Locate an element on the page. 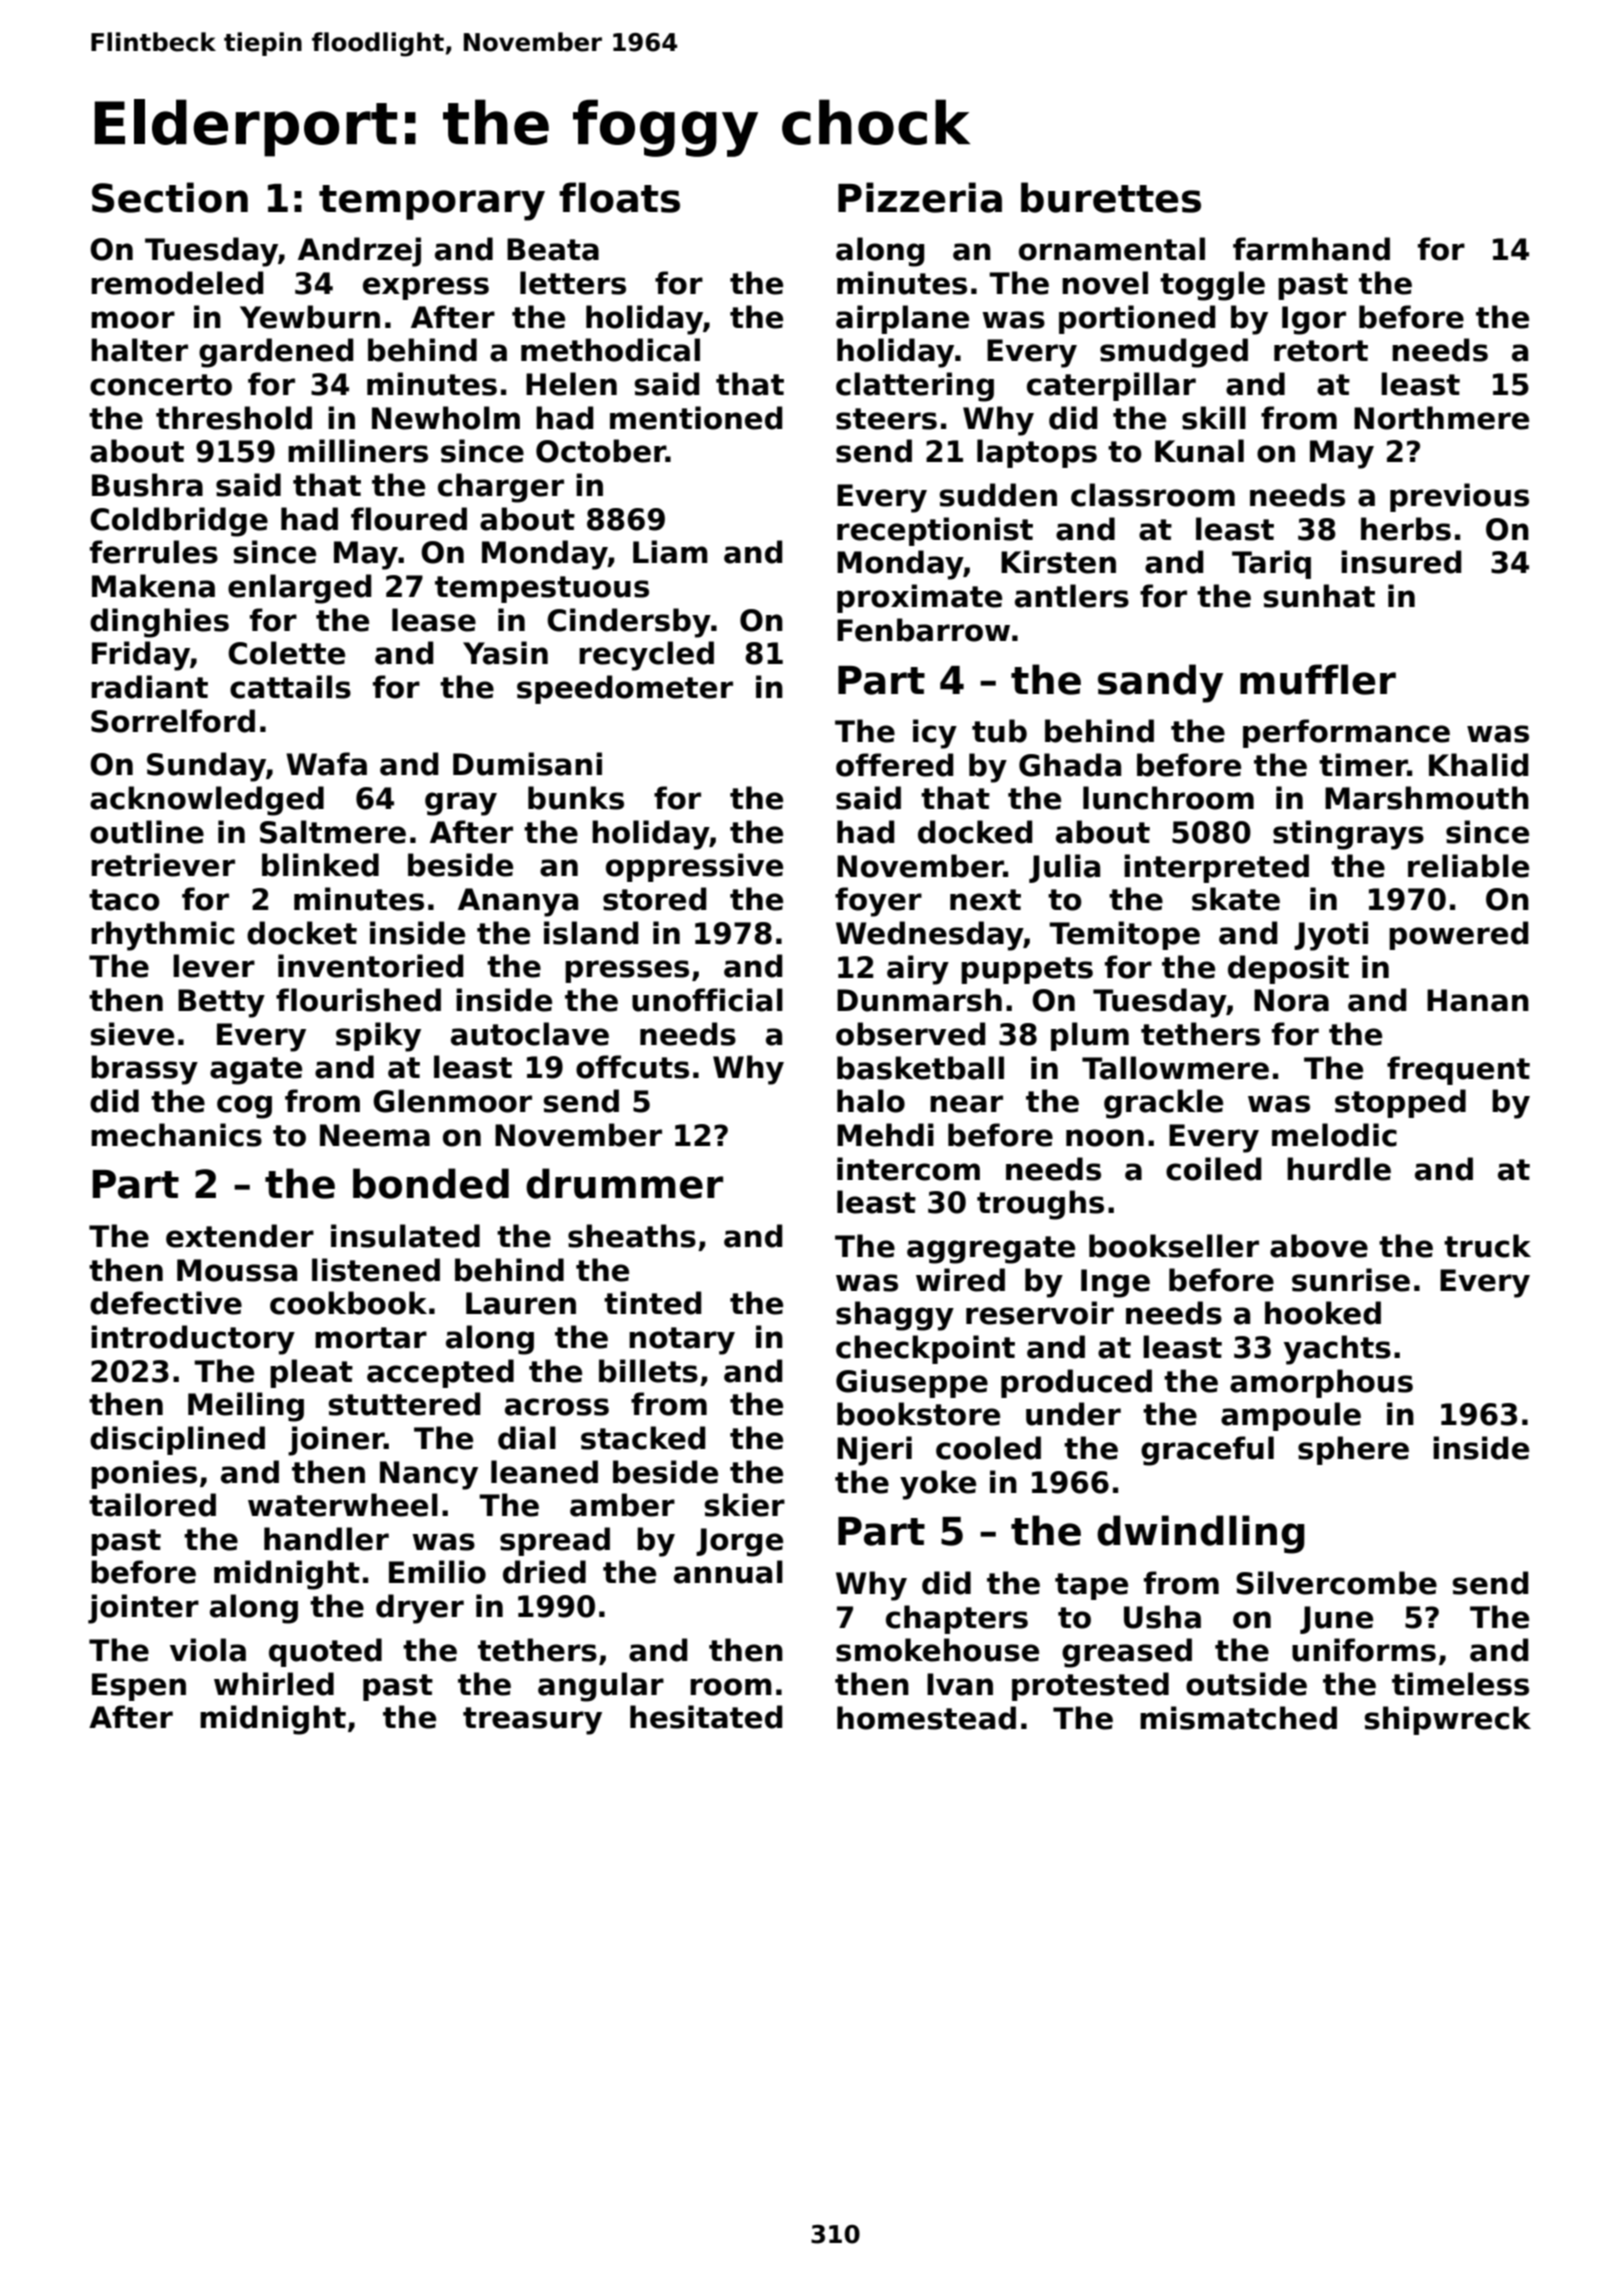 This page has width=1620, height=2292. unofficial is located at coordinates (707, 1000).
